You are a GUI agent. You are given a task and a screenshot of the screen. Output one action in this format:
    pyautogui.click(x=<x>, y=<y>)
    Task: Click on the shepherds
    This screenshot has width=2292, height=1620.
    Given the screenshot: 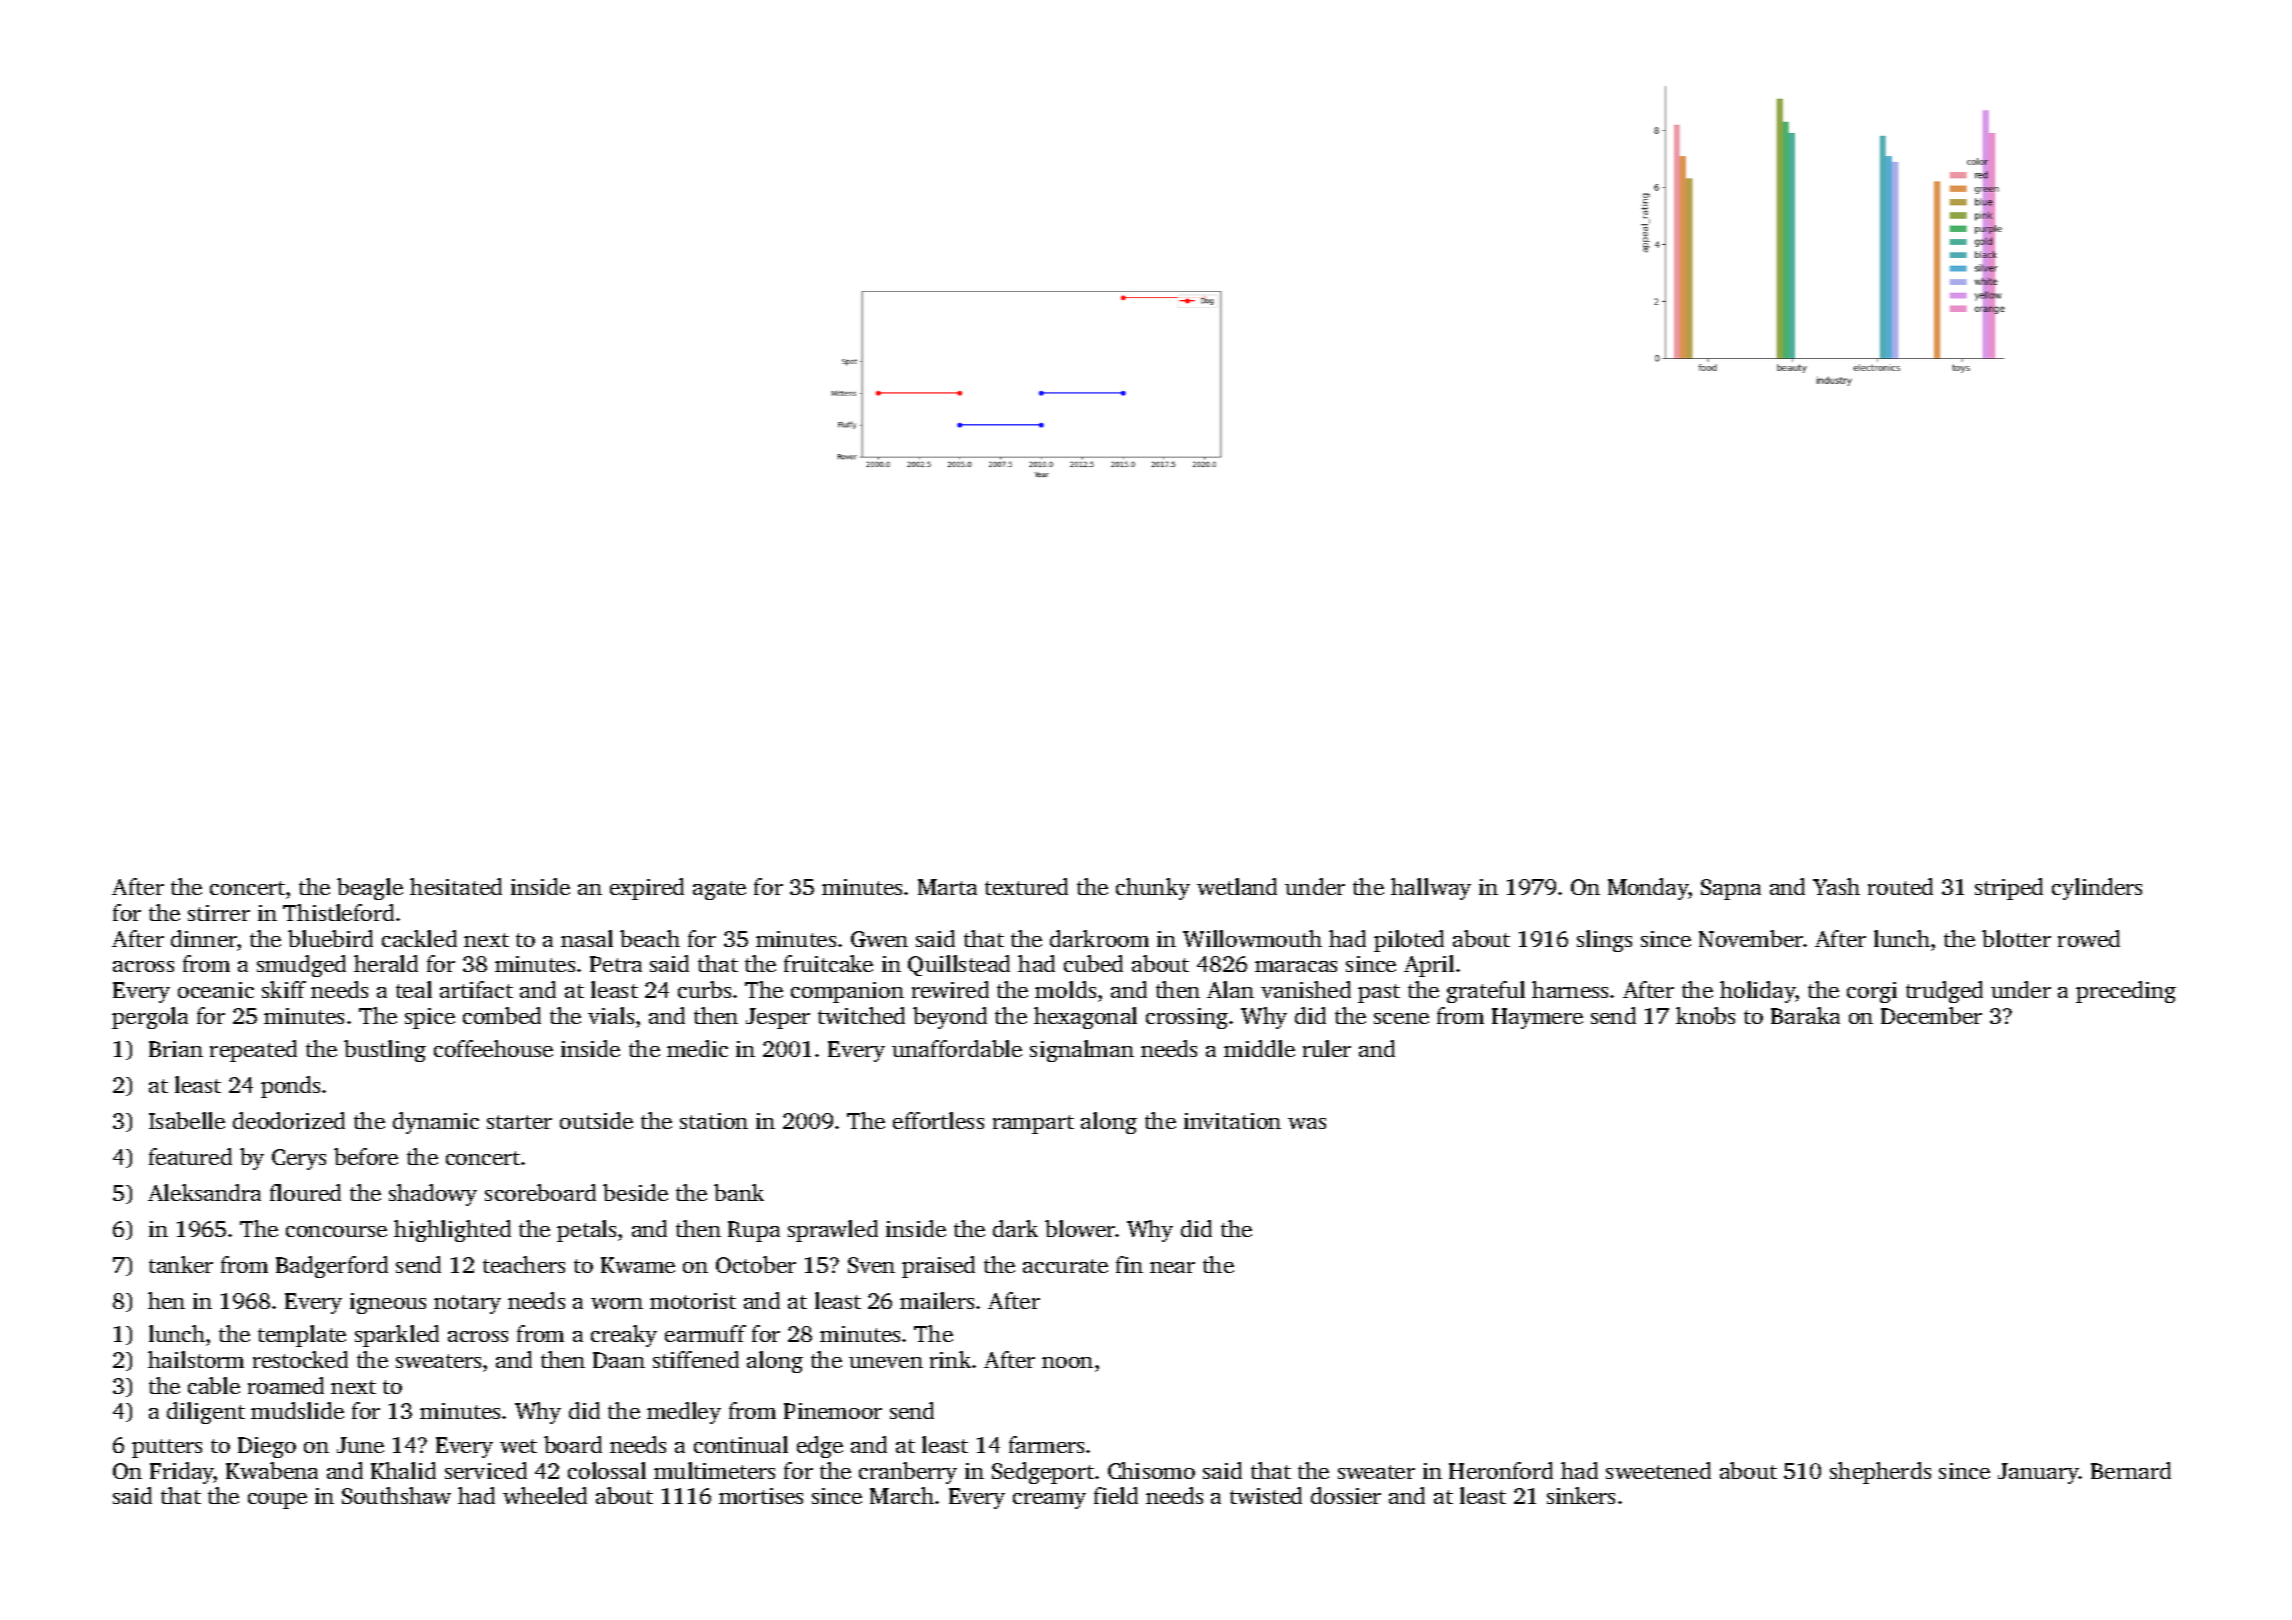 What is the action you would take?
    pyautogui.click(x=1880, y=1473)
